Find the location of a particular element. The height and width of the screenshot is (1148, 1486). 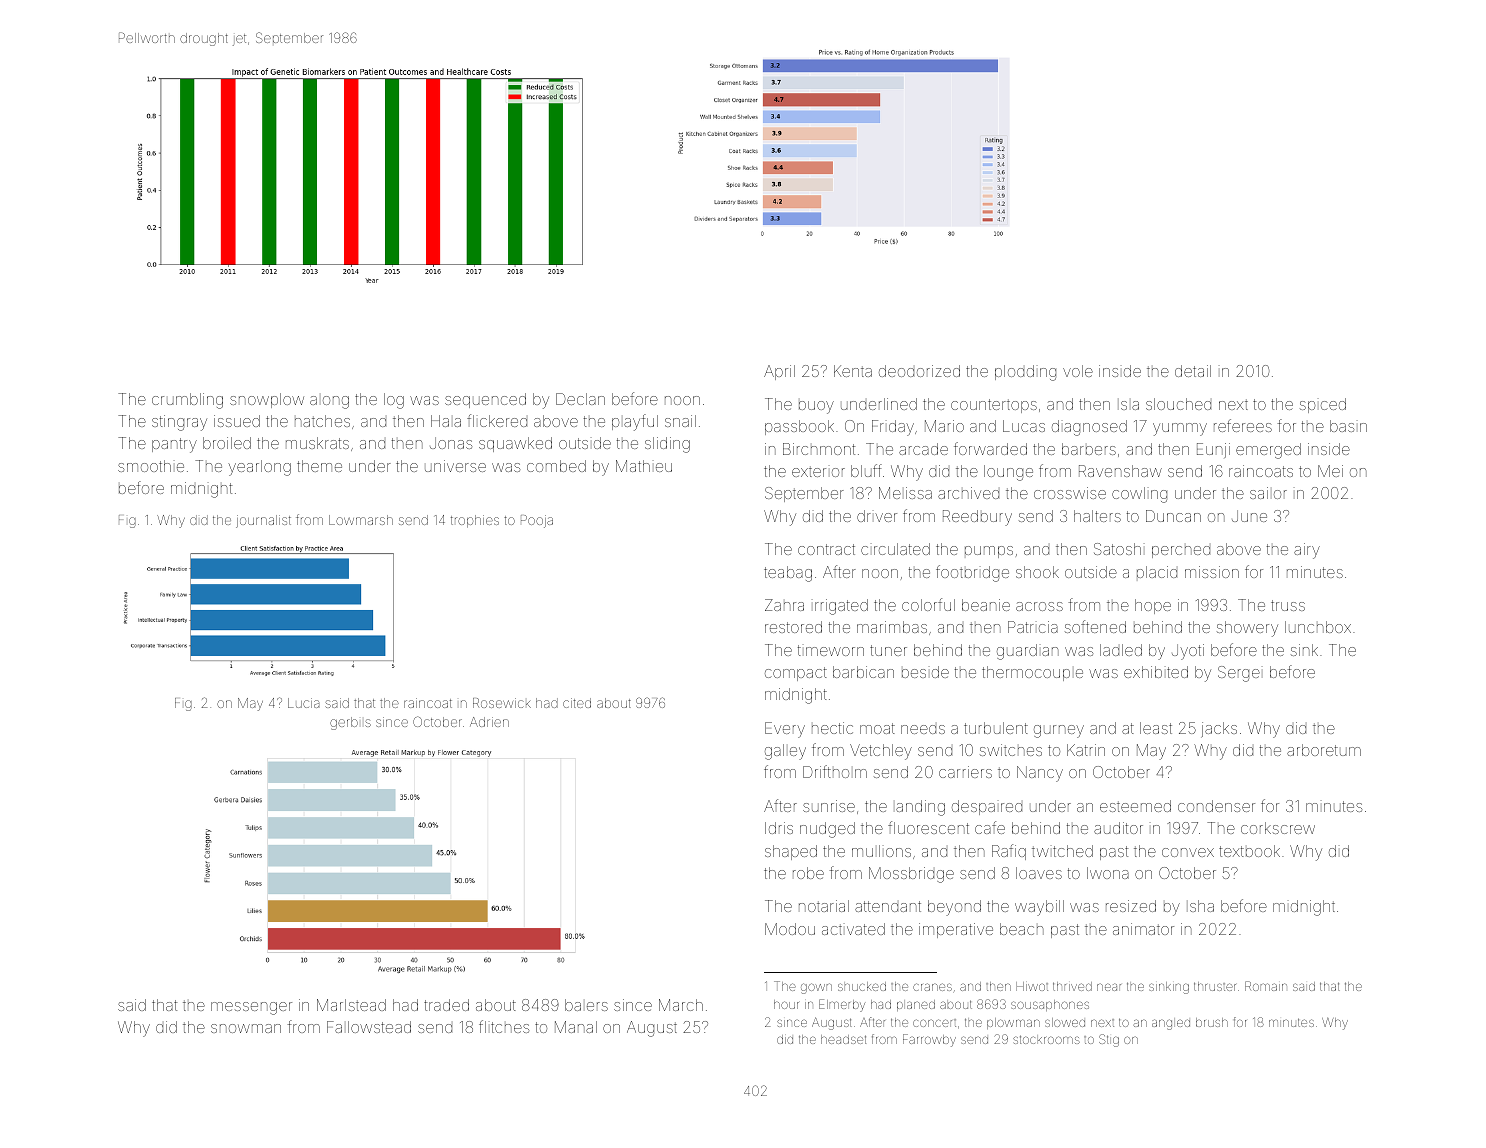

Zahra is located at coordinates (784, 605).
